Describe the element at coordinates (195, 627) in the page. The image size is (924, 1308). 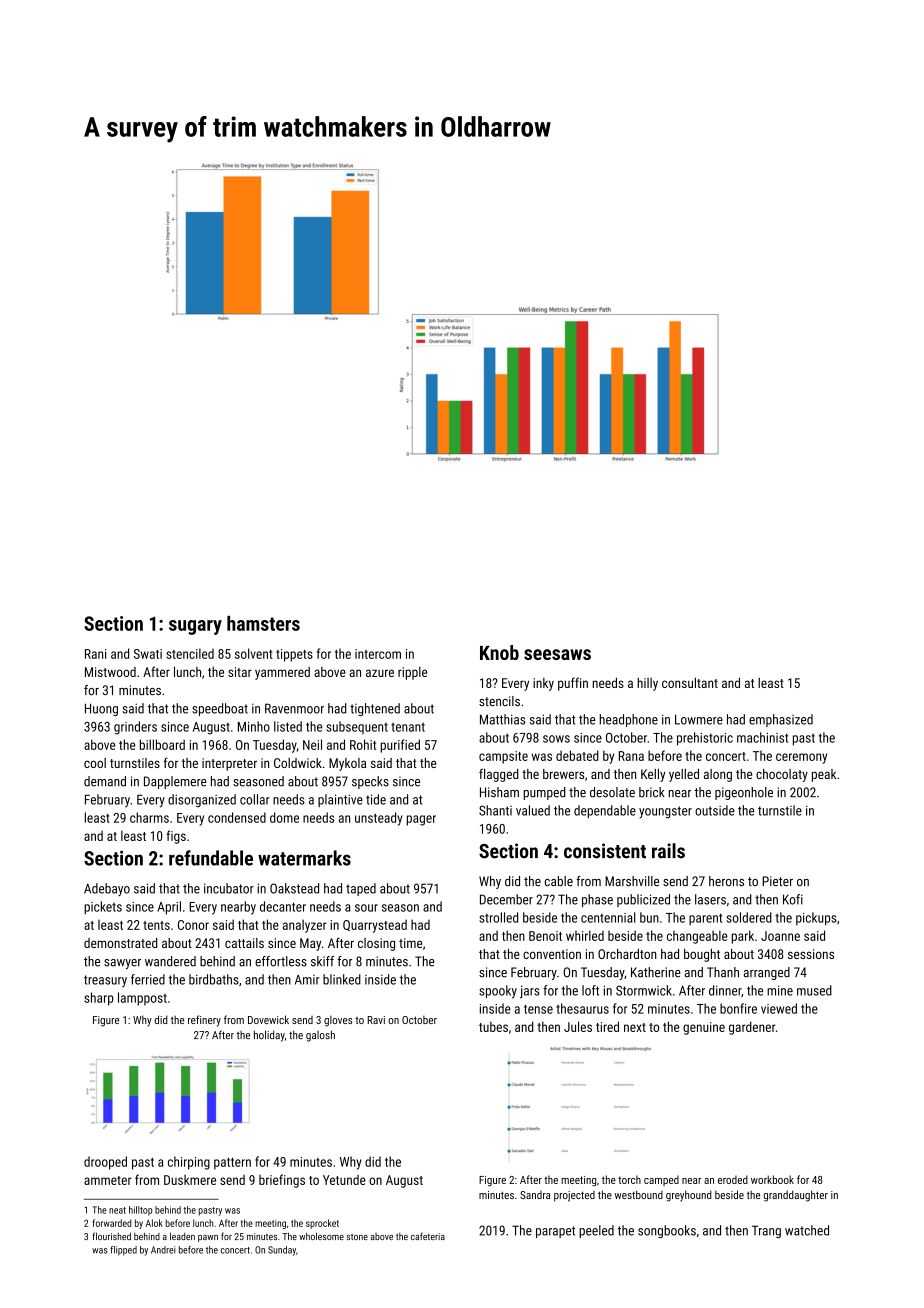
I see `sugary` at that location.
